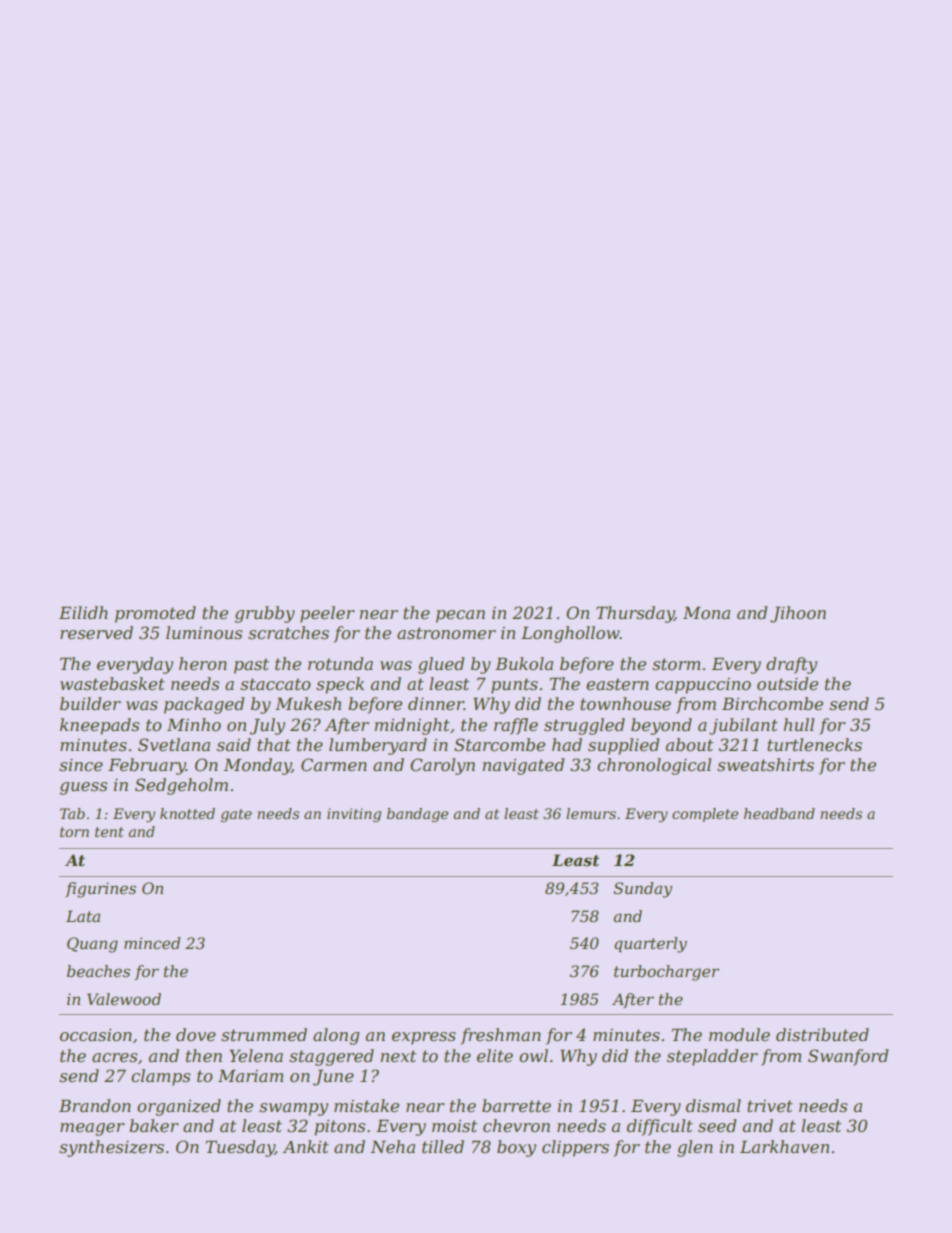 The width and height of the screenshot is (952, 1233). Describe the element at coordinates (575, 1148) in the screenshot. I see `clippers` at that location.
